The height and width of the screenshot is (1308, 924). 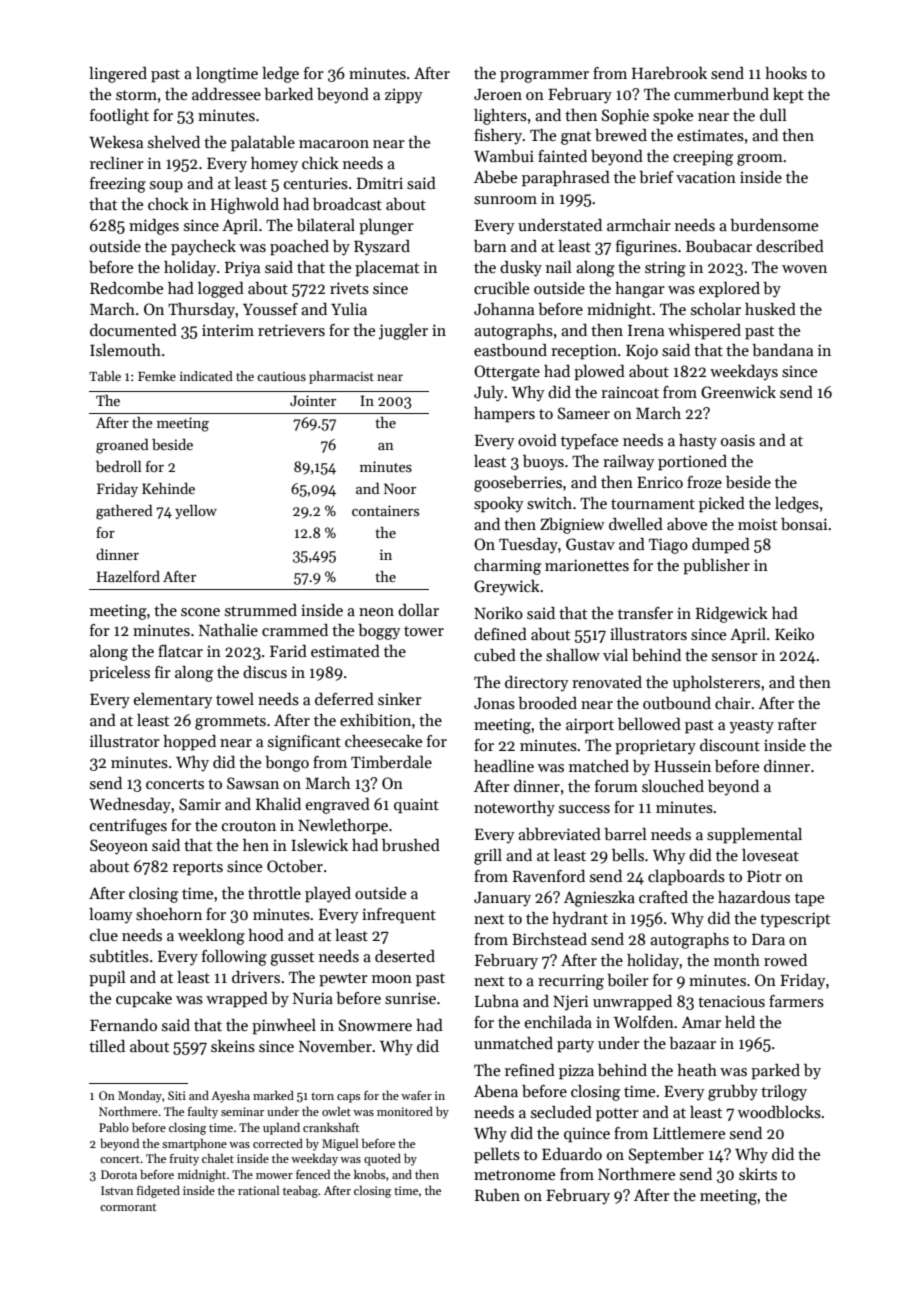 What do you see at coordinates (119, 674) in the screenshot?
I see `priceless` at bounding box center [119, 674].
